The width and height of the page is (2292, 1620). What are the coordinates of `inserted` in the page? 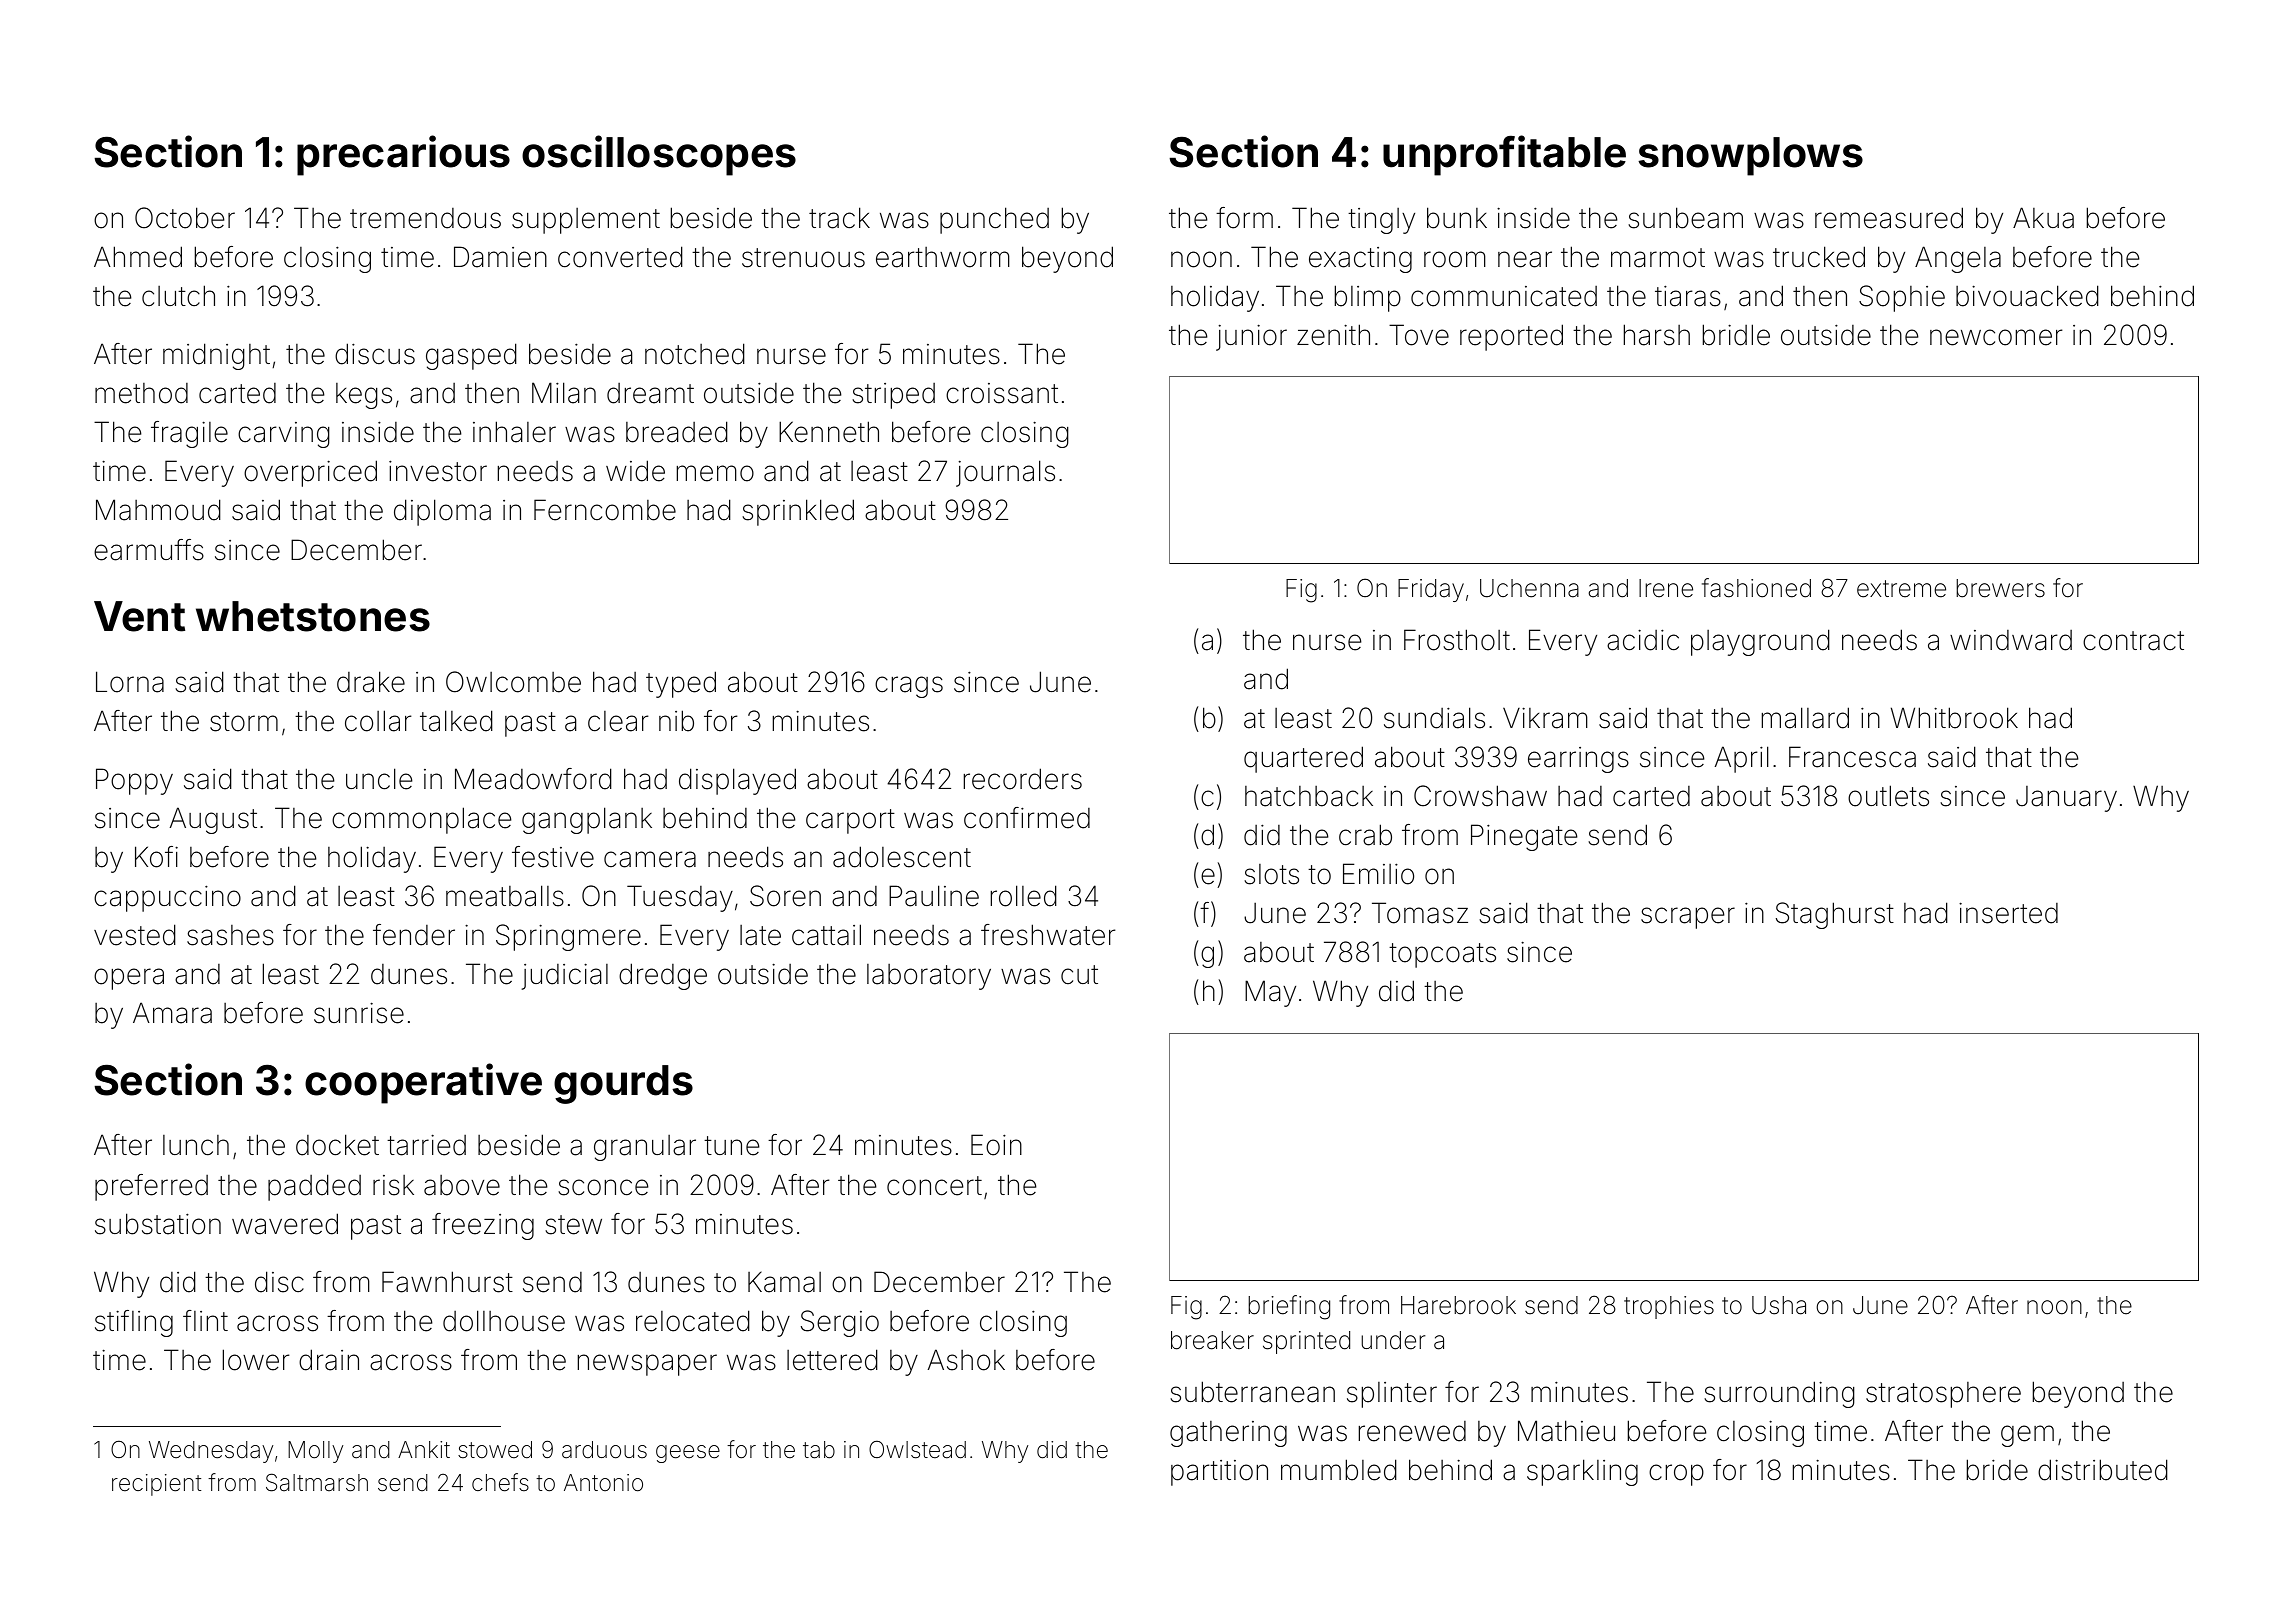 It's located at (2008, 913).
